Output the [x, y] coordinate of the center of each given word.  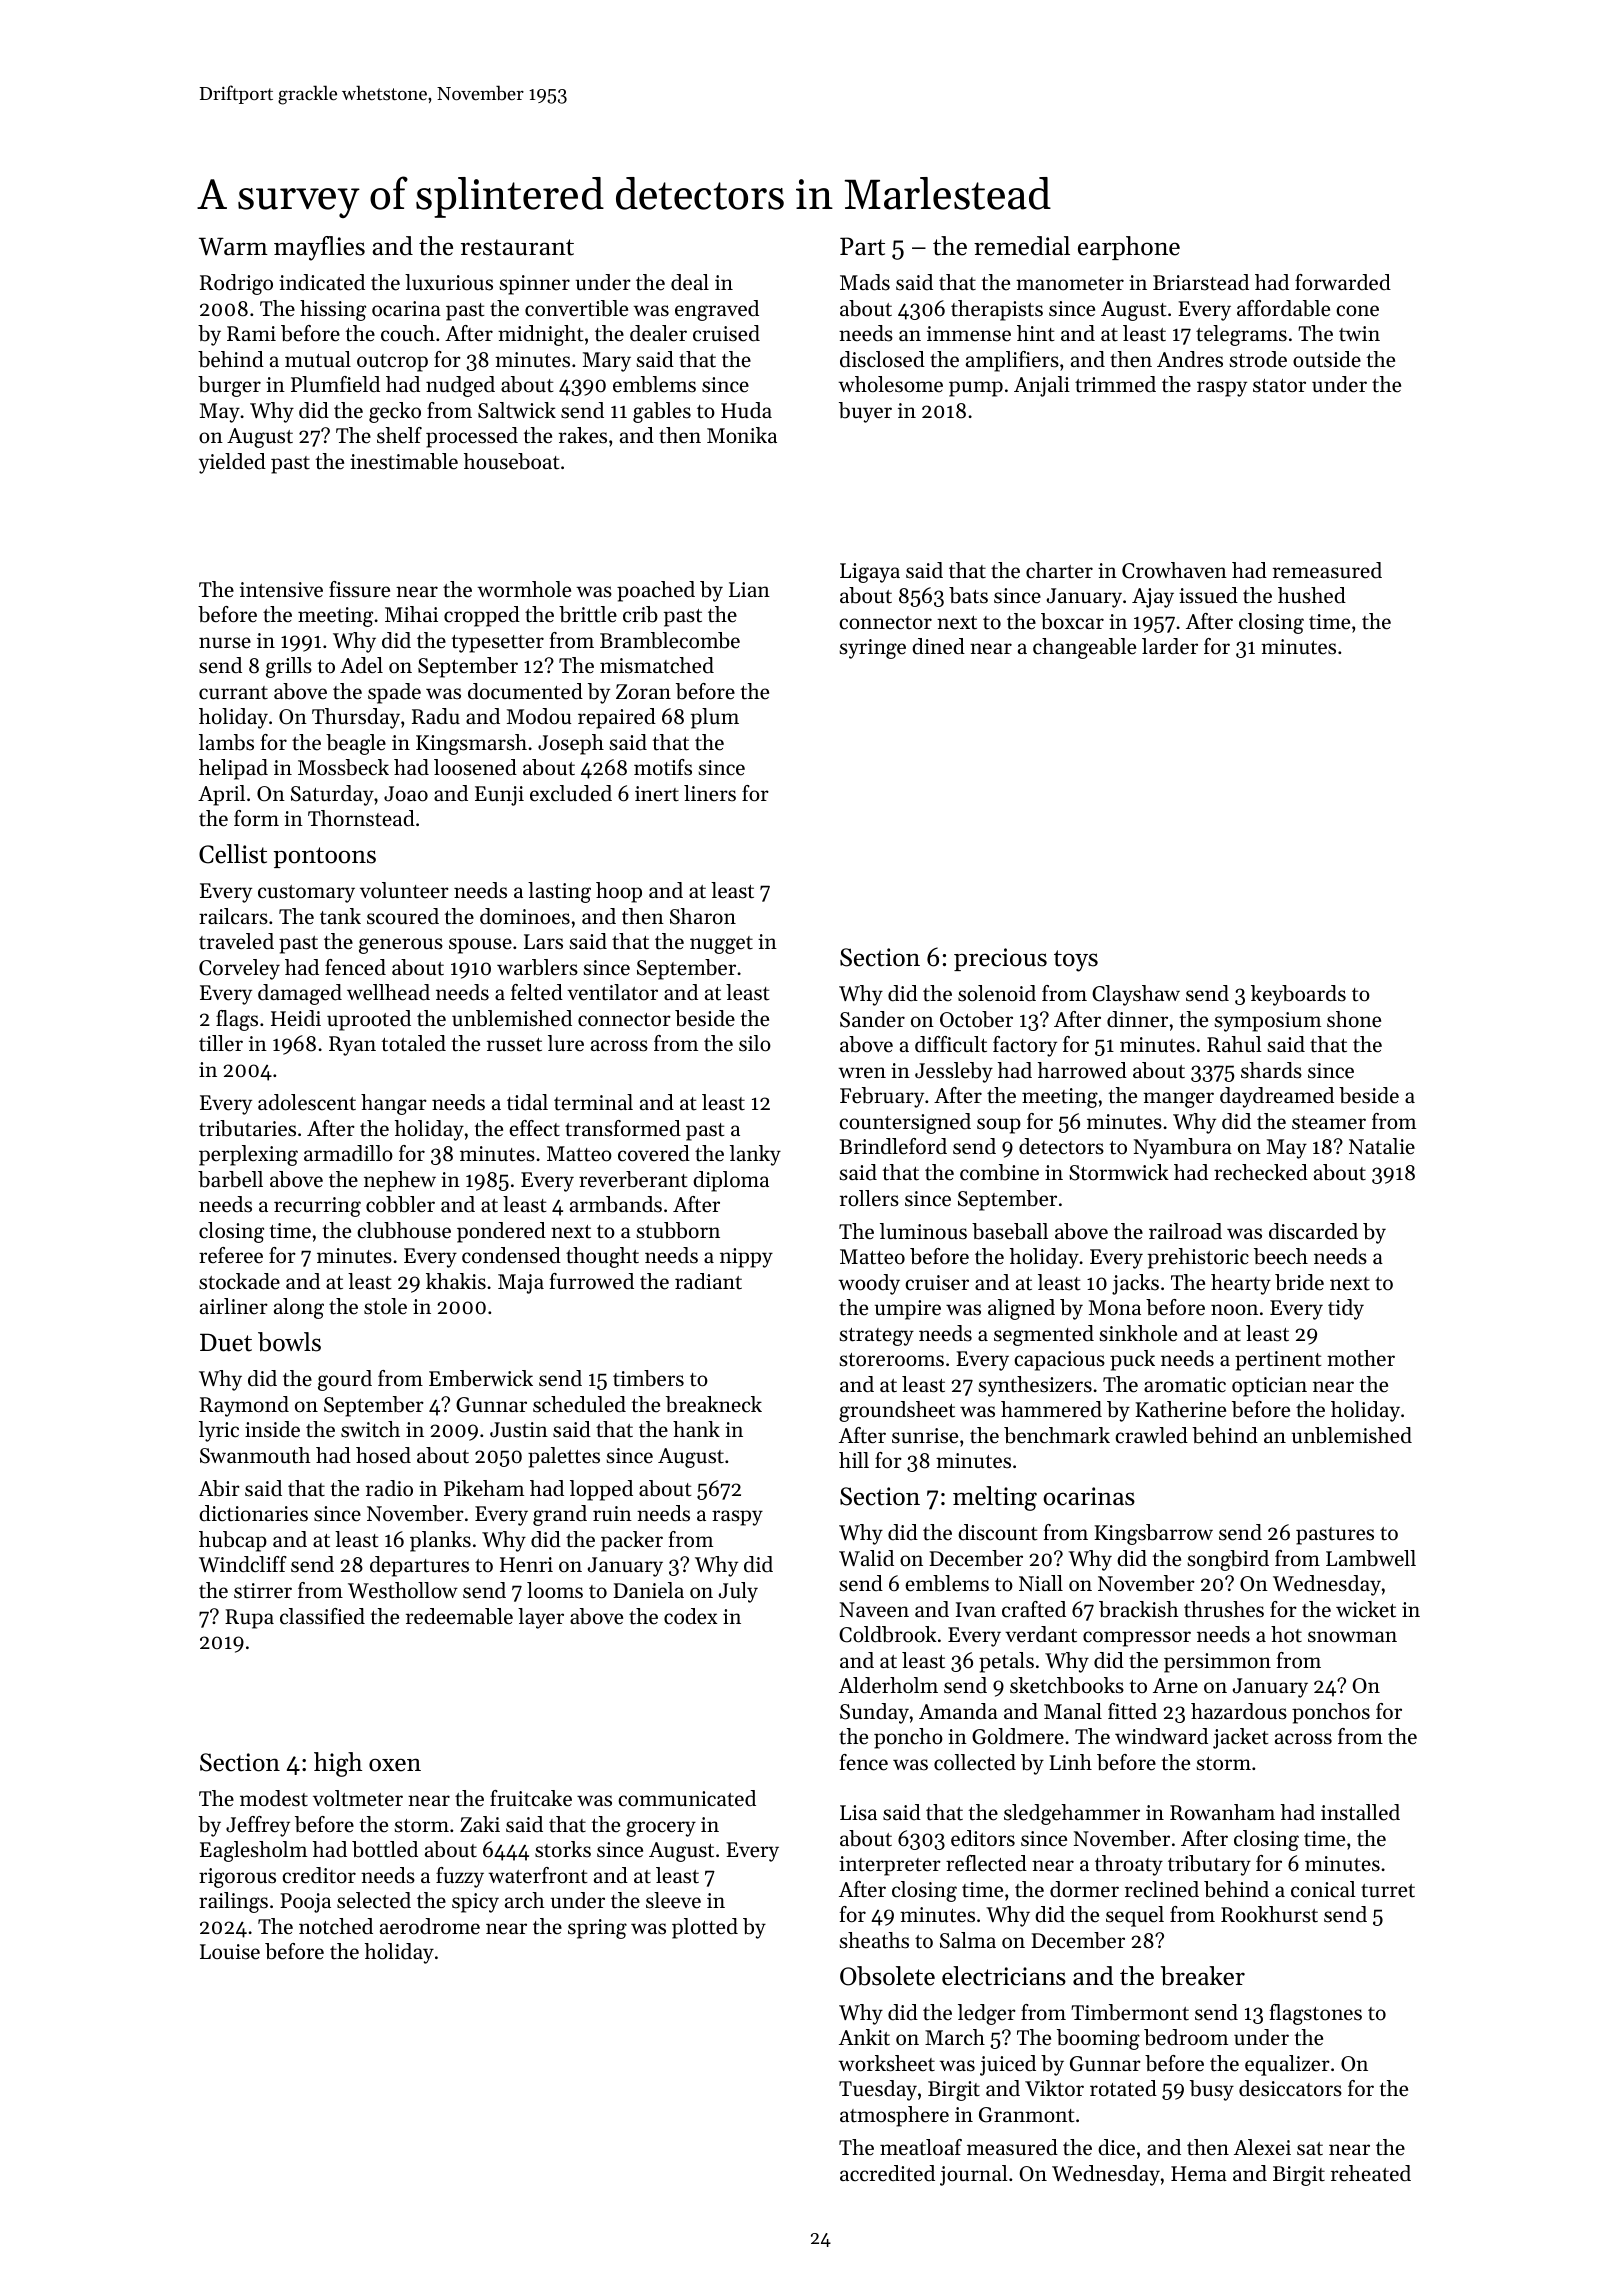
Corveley [239, 969]
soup [999, 1126]
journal [974, 2175]
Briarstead [1201, 282]
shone [1354, 1019]
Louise [230, 1952]
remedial [1022, 246]
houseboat [511, 461]
